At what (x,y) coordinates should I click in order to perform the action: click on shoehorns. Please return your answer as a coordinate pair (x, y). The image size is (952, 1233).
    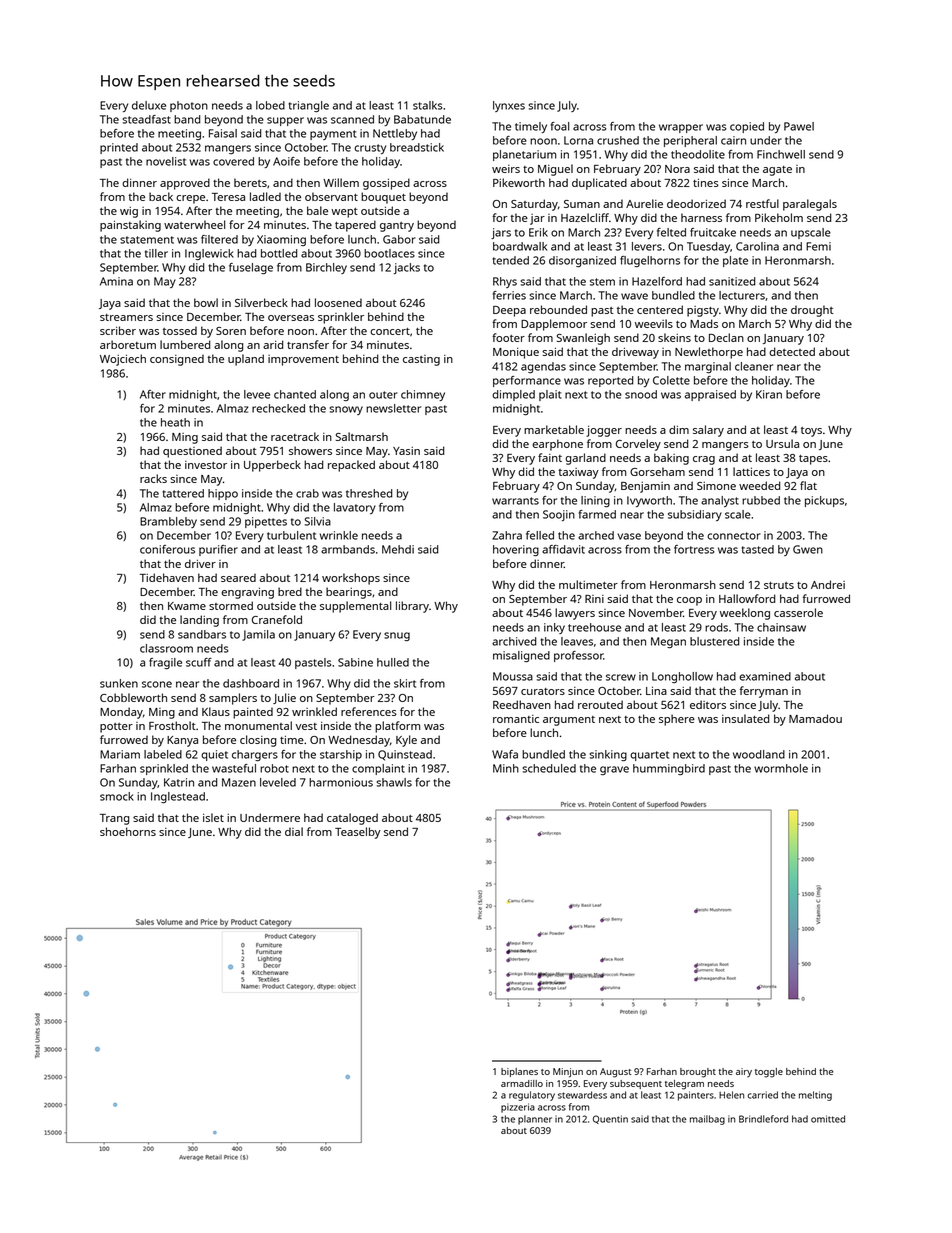
    Looking at the image, I should click on (128, 831).
